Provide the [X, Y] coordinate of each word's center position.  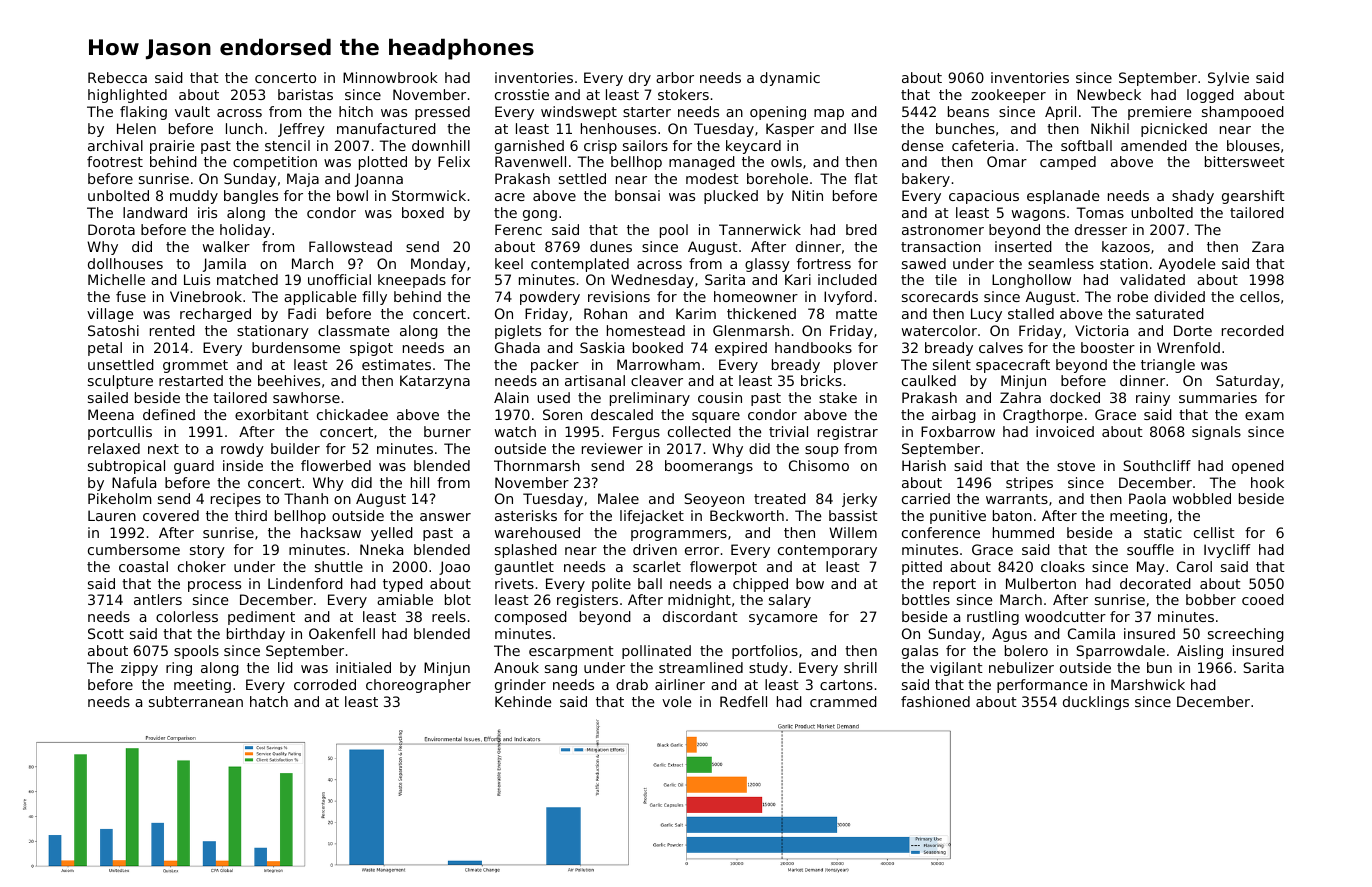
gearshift [1253, 197]
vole [676, 701]
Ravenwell [530, 161]
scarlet [657, 566]
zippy [139, 669]
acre [510, 197]
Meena [111, 414]
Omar [1007, 161]
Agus [1009, 635]
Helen [136, 128]
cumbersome [134, 549]
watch [515, 431]
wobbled [1202, 498]
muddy [194, 197]
